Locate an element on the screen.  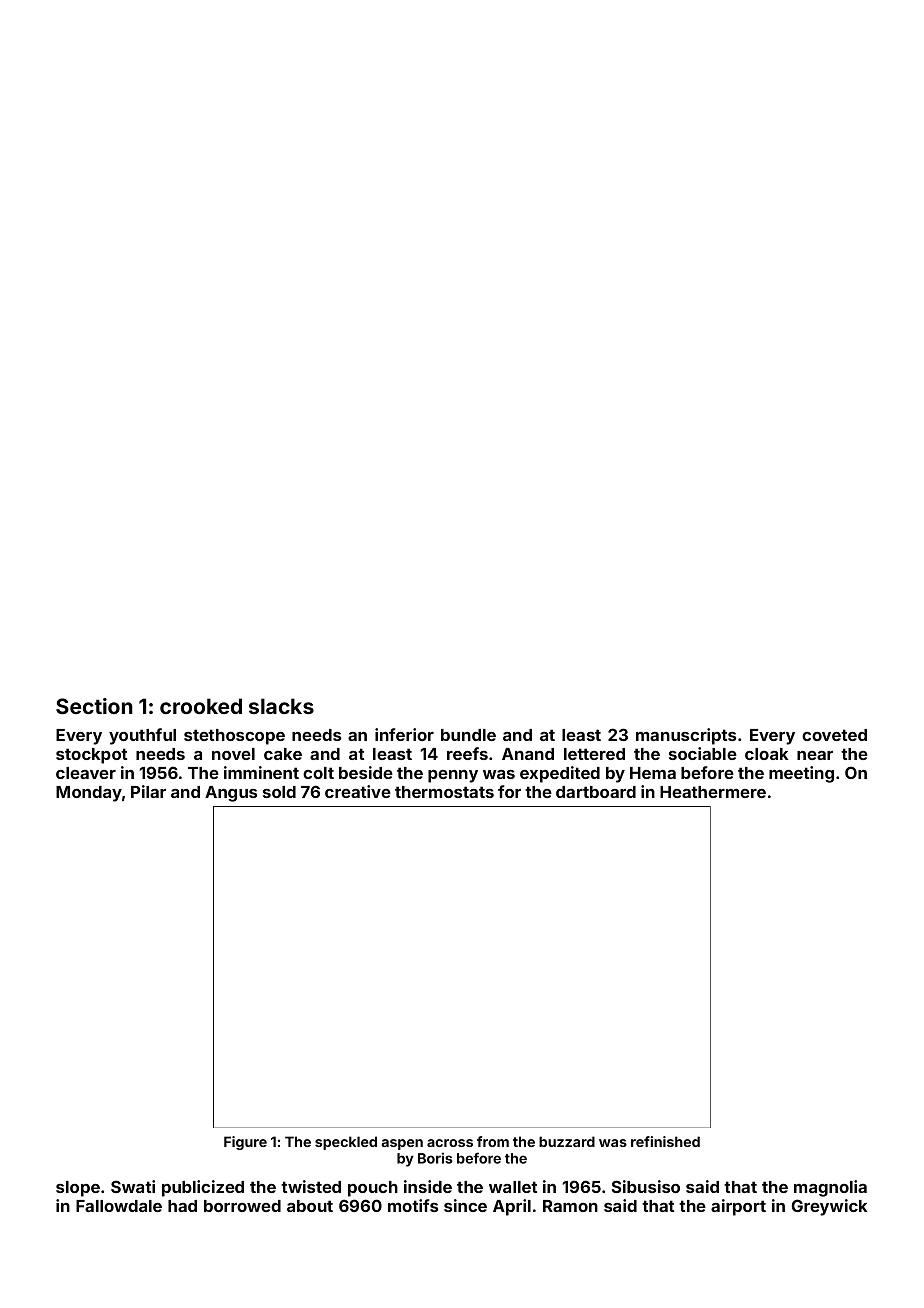
coveted is located at coordinates (834, 735).
